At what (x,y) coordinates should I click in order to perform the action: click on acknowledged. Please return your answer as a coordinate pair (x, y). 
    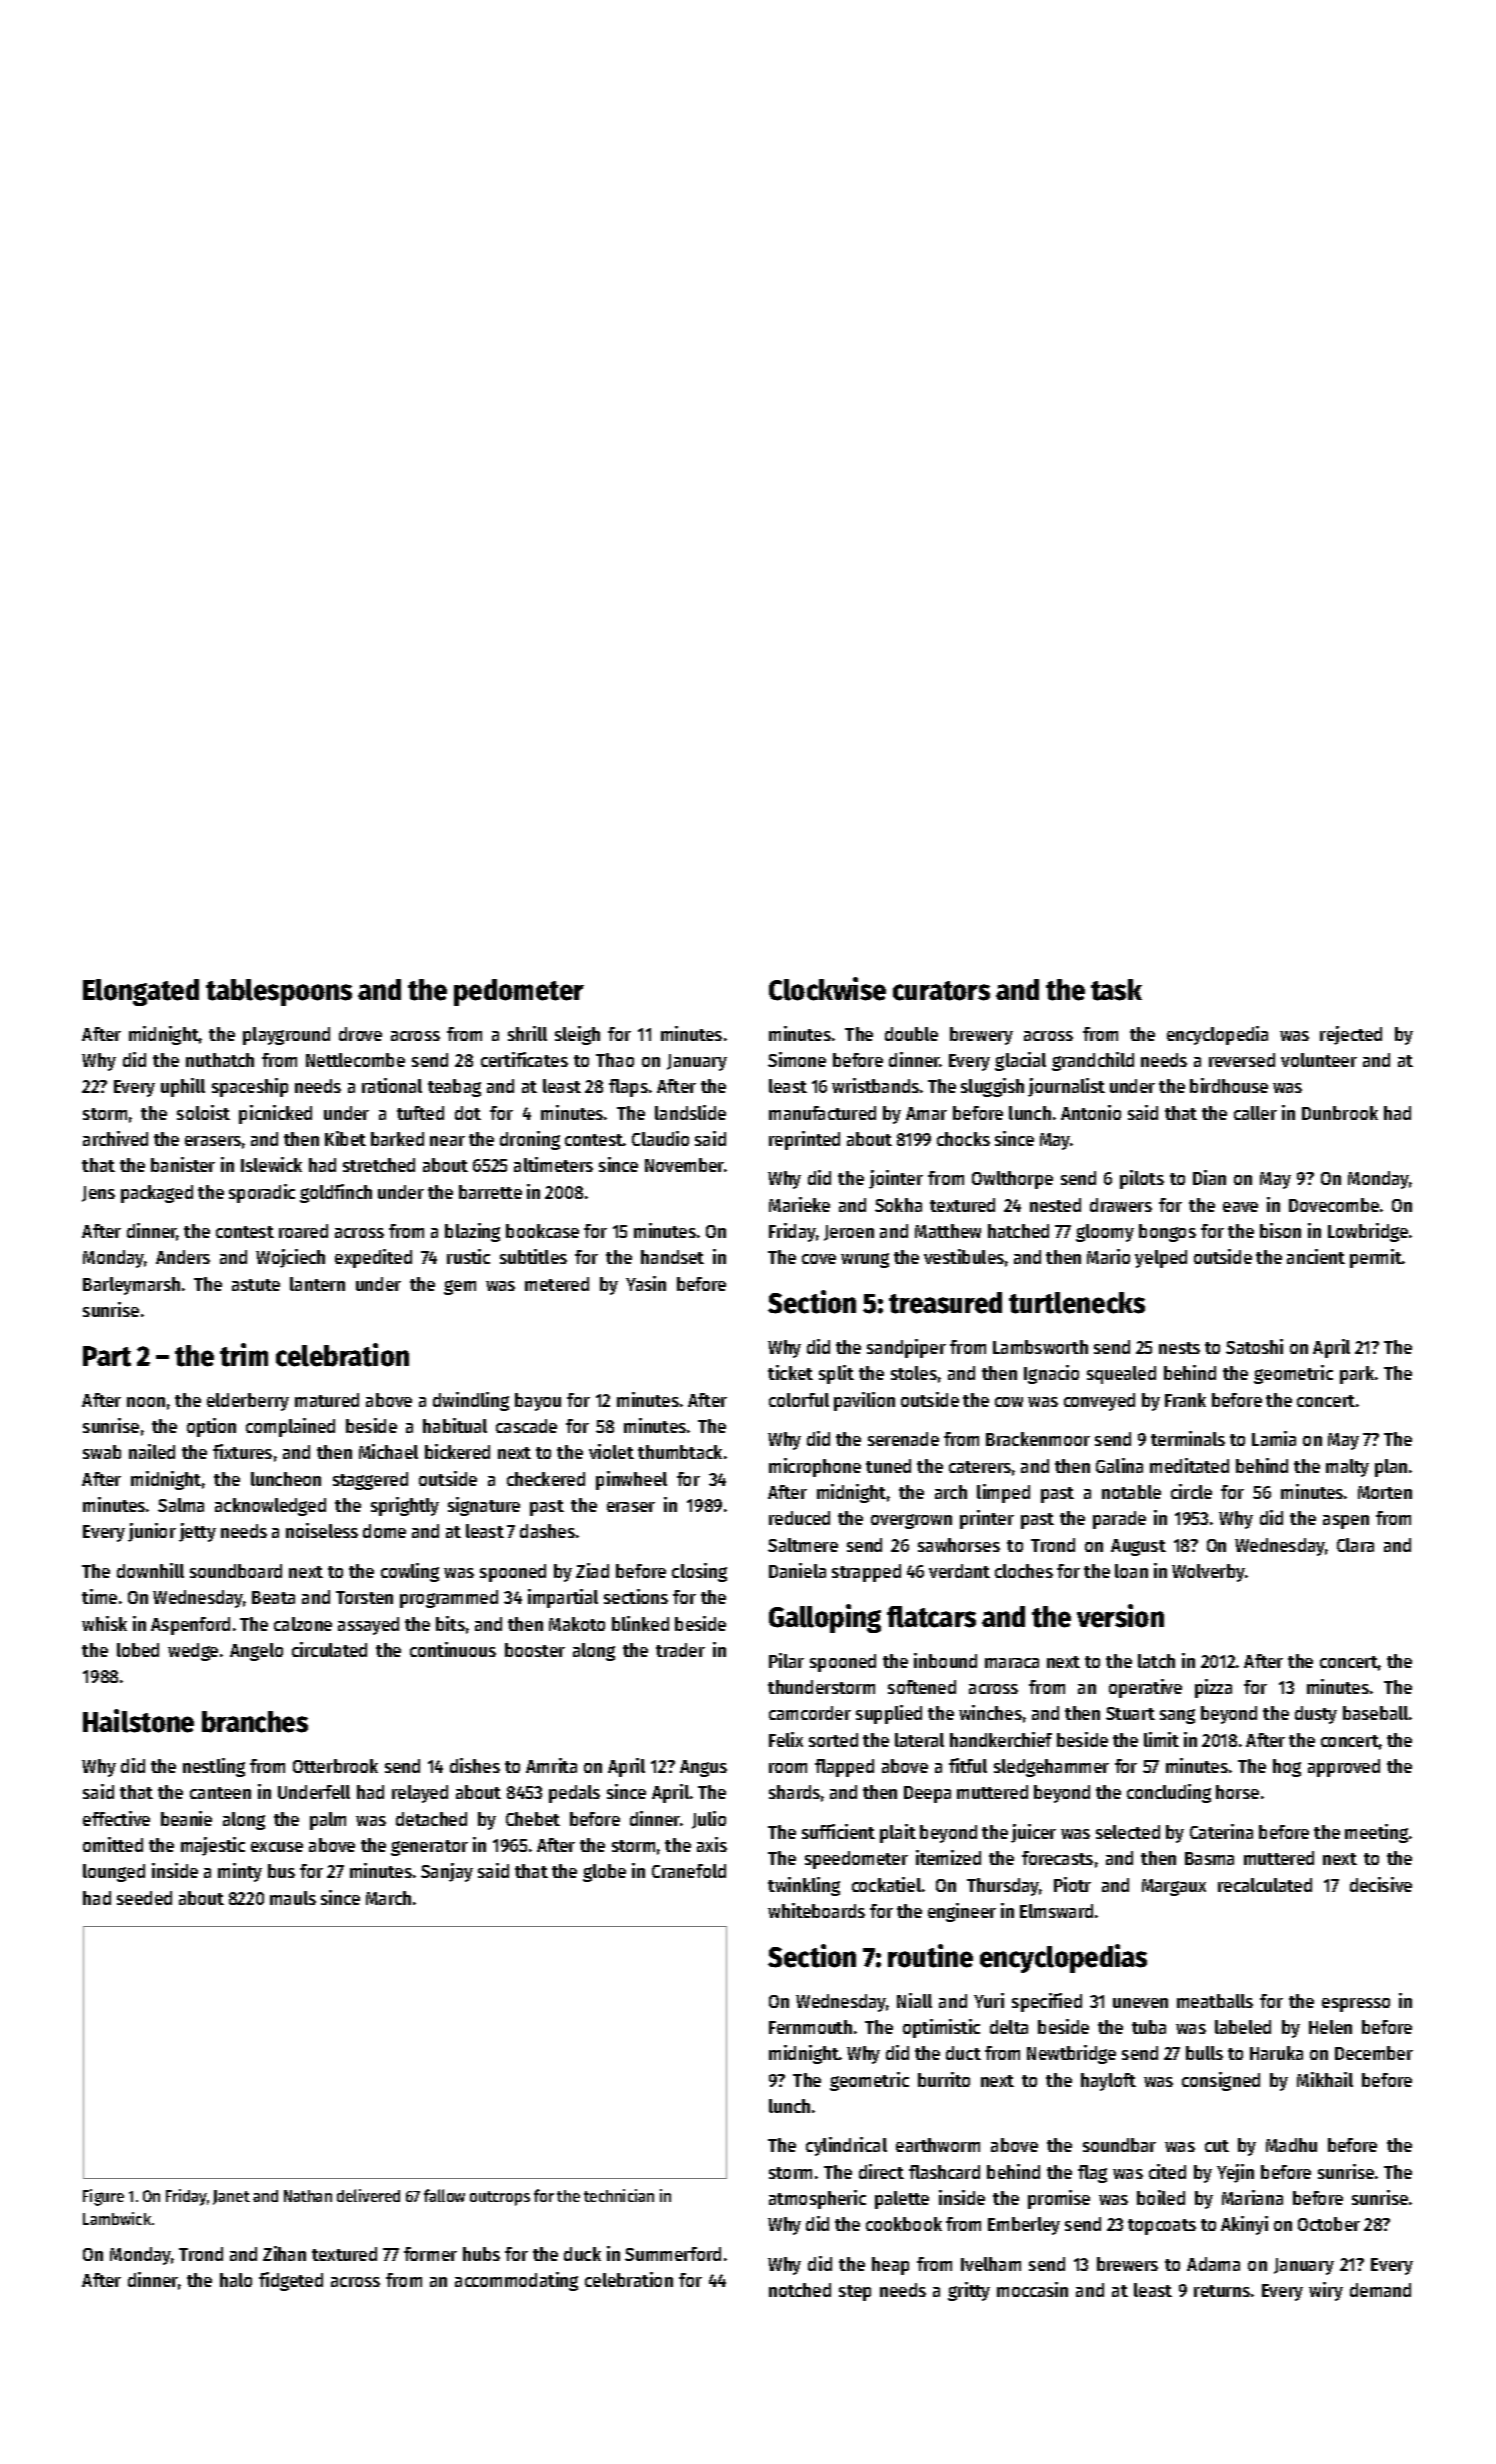
    Looking at the image, I should click on (270, 1507).
